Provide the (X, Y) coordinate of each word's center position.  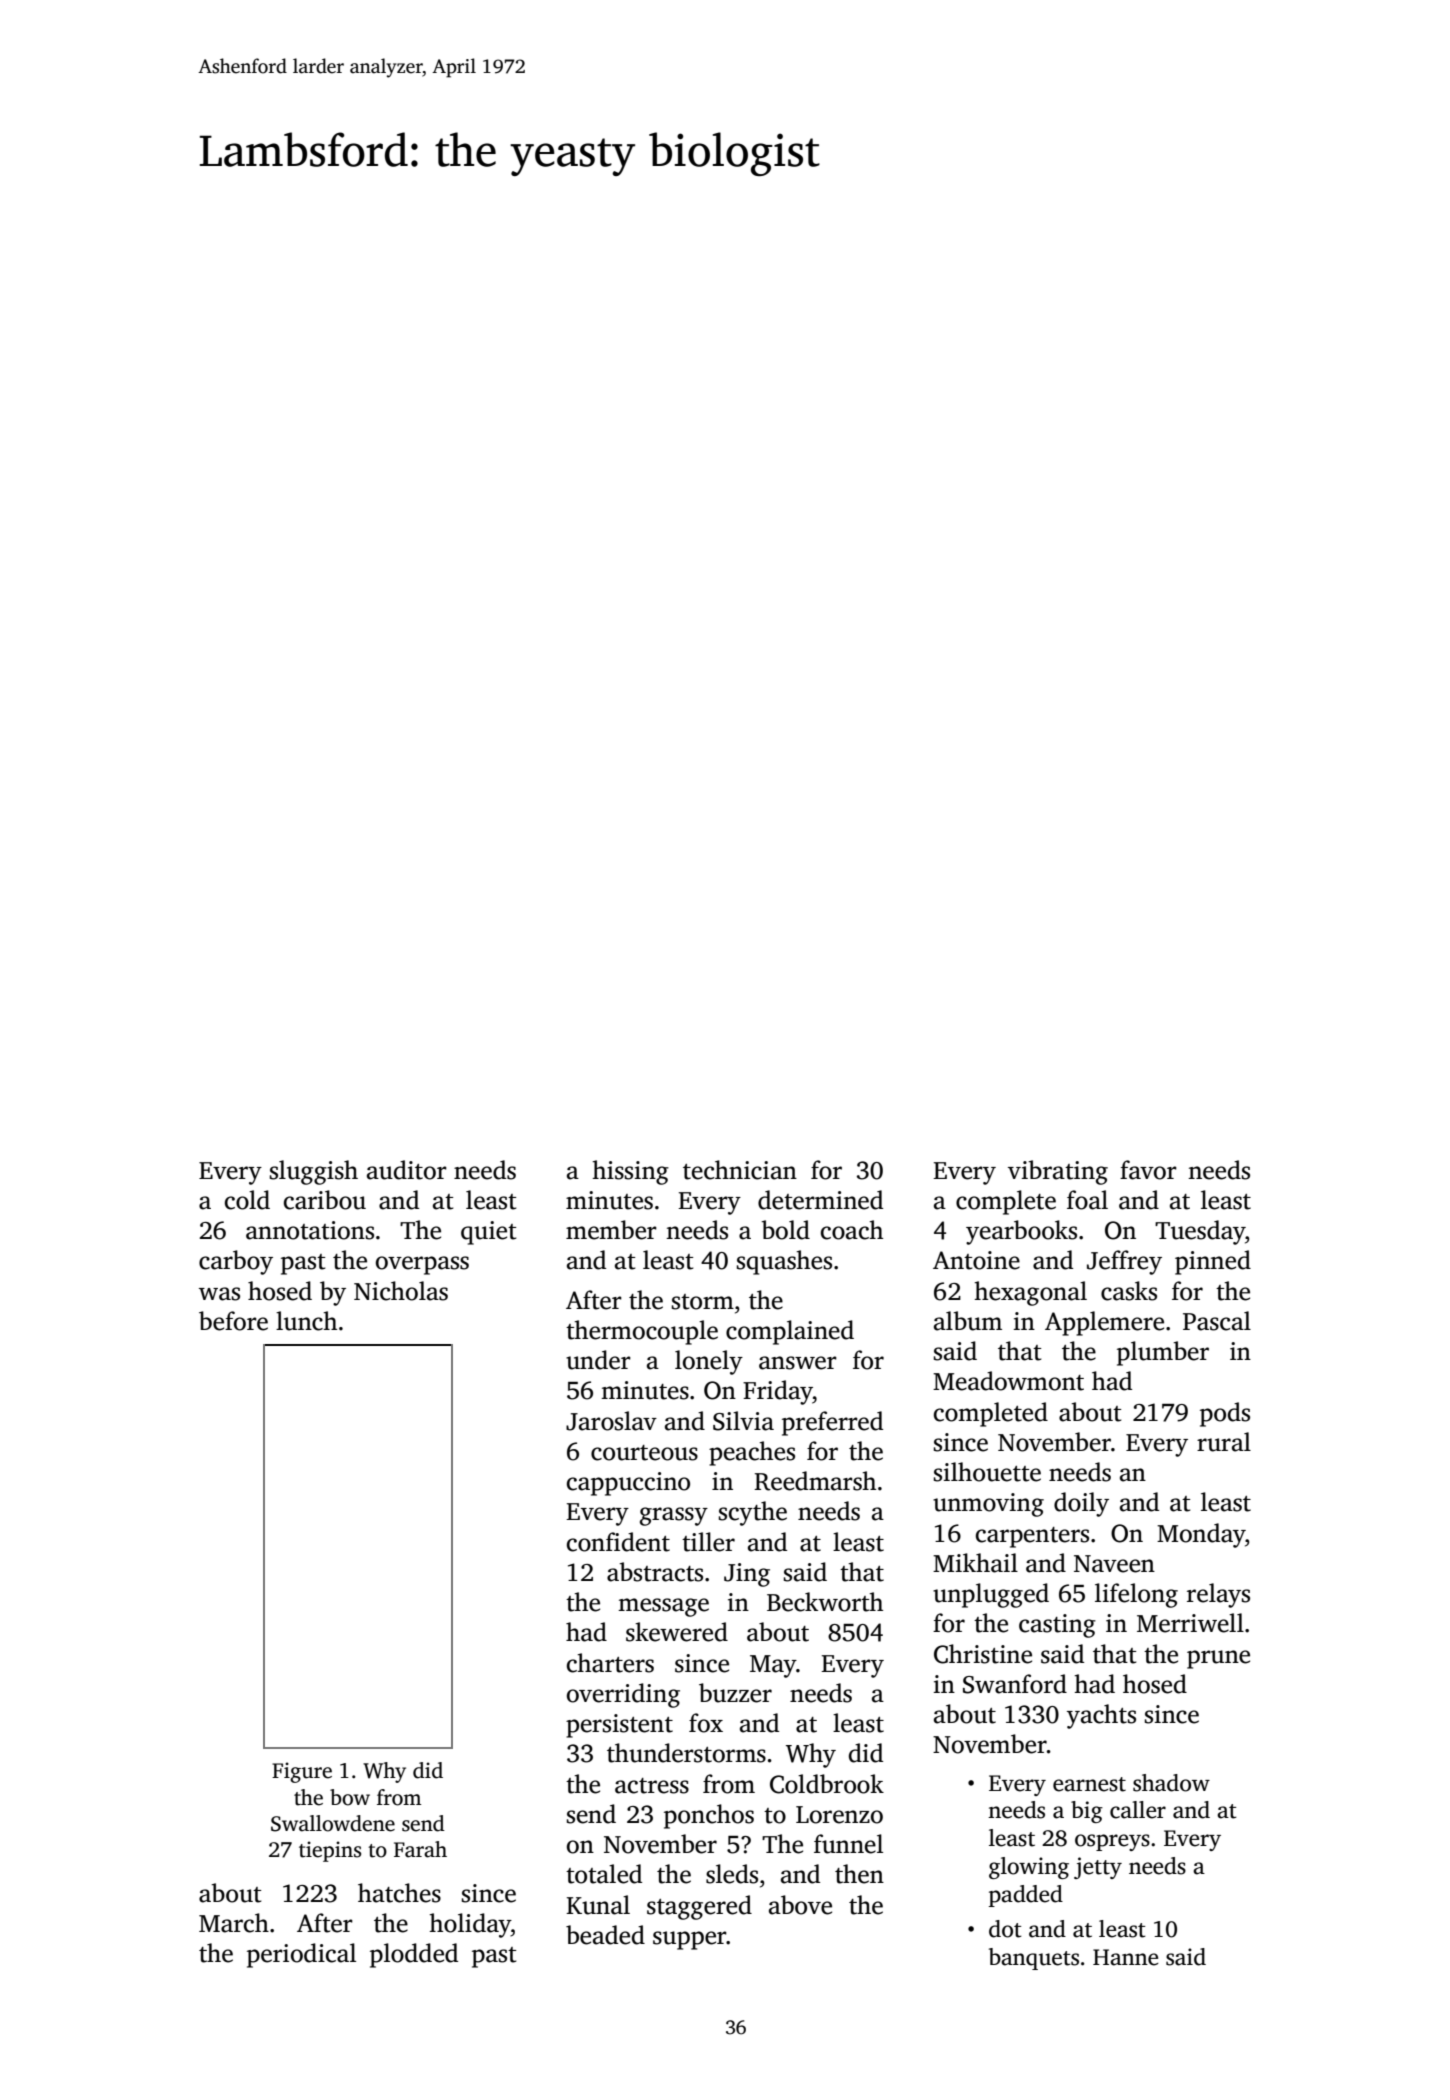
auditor (407, 1170)
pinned (1213, 1262)
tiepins (330, 1851)
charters (610, 1663)
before (233, 1321)
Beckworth (825, 1602)
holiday (470, 1925)
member (611, 1230)
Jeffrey (1124, 1262)
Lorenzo (839, 1815)
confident (618, 1542)
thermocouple (642, 1332)
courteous (644, 1453)
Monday (1201, 1535)
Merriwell (1190, 1623)
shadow (1171, 1783)
